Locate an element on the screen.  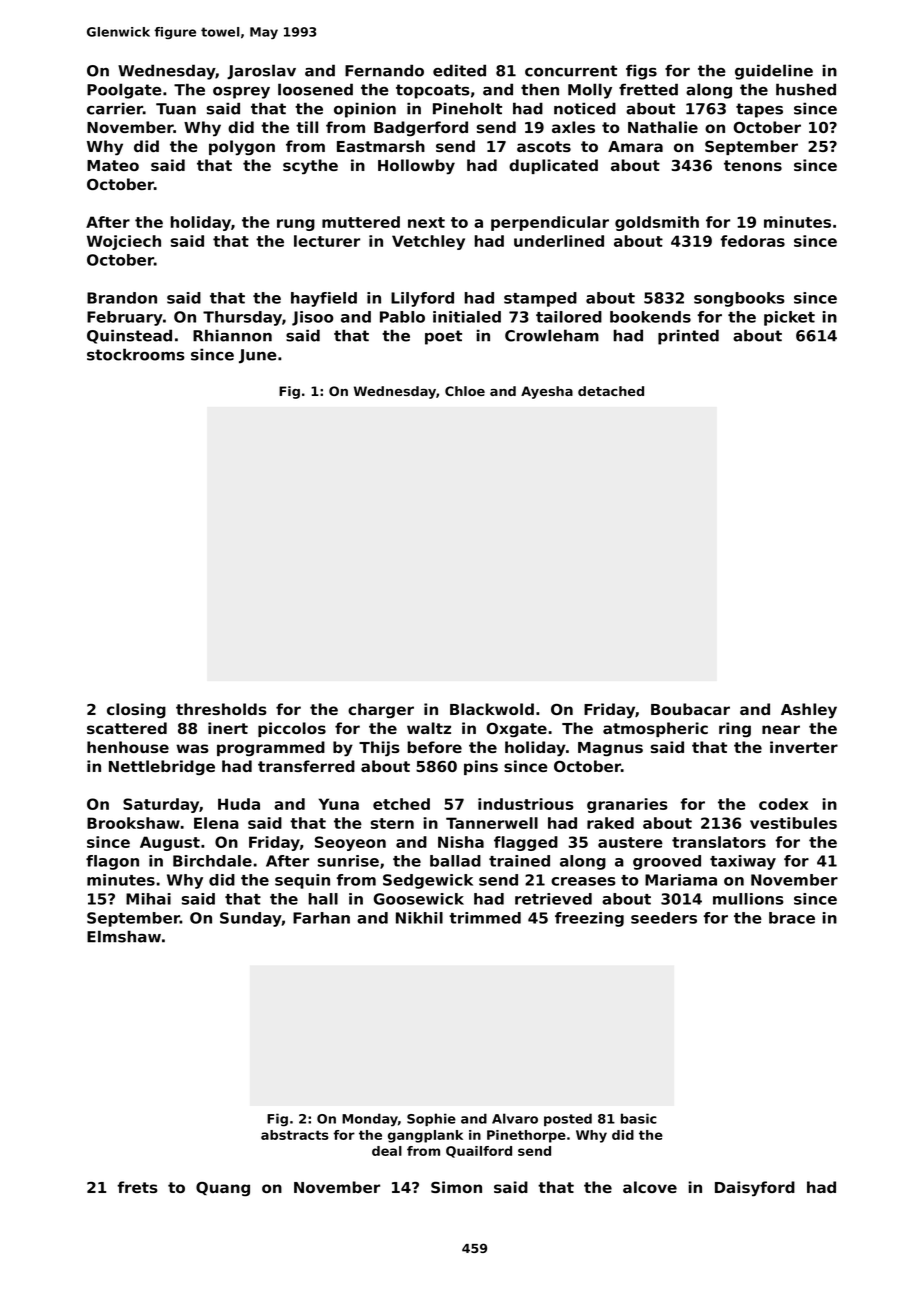
thresholds is located at coordinates (221, 709).
